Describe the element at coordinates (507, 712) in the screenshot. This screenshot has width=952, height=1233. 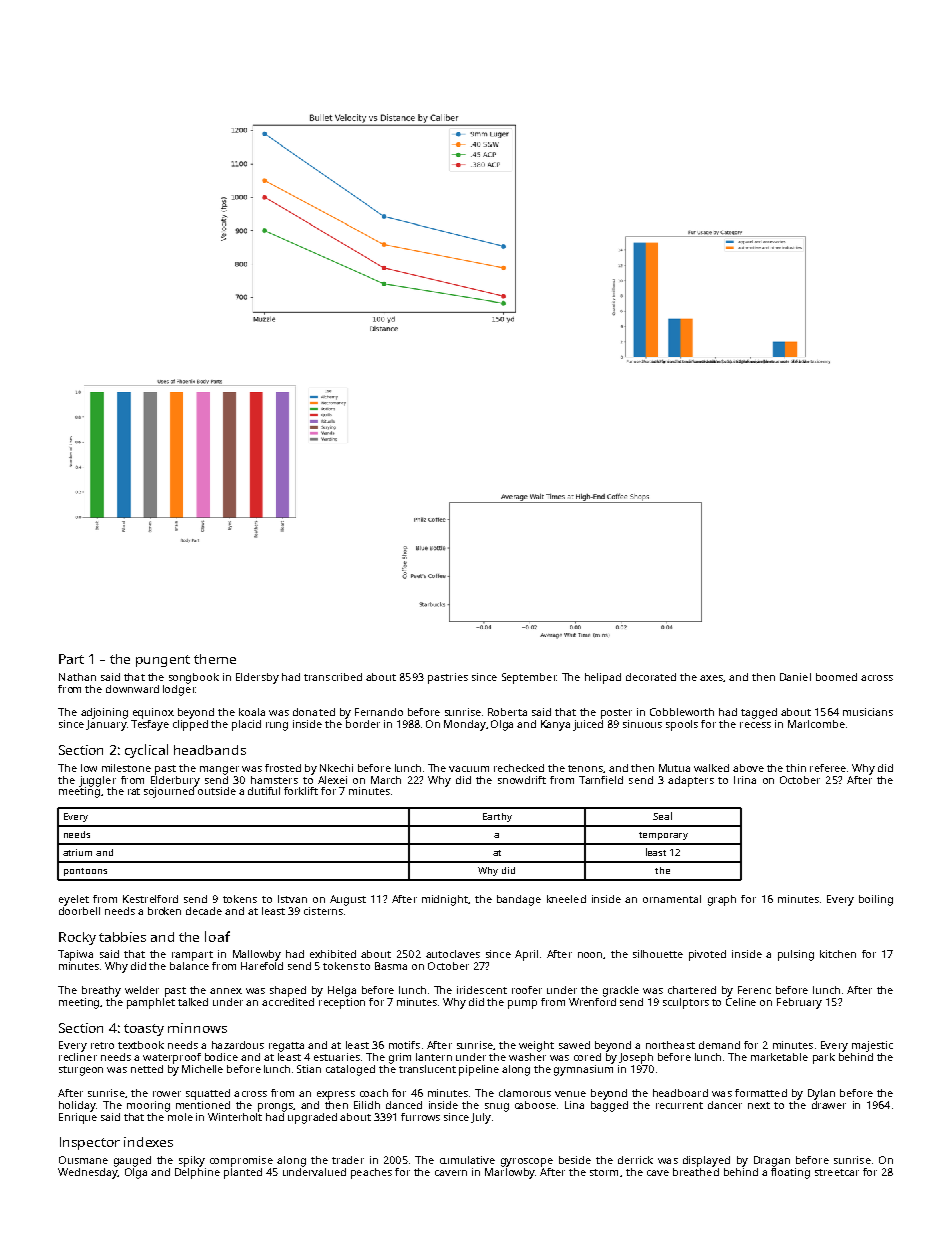
I see `Roberta` at that location.
